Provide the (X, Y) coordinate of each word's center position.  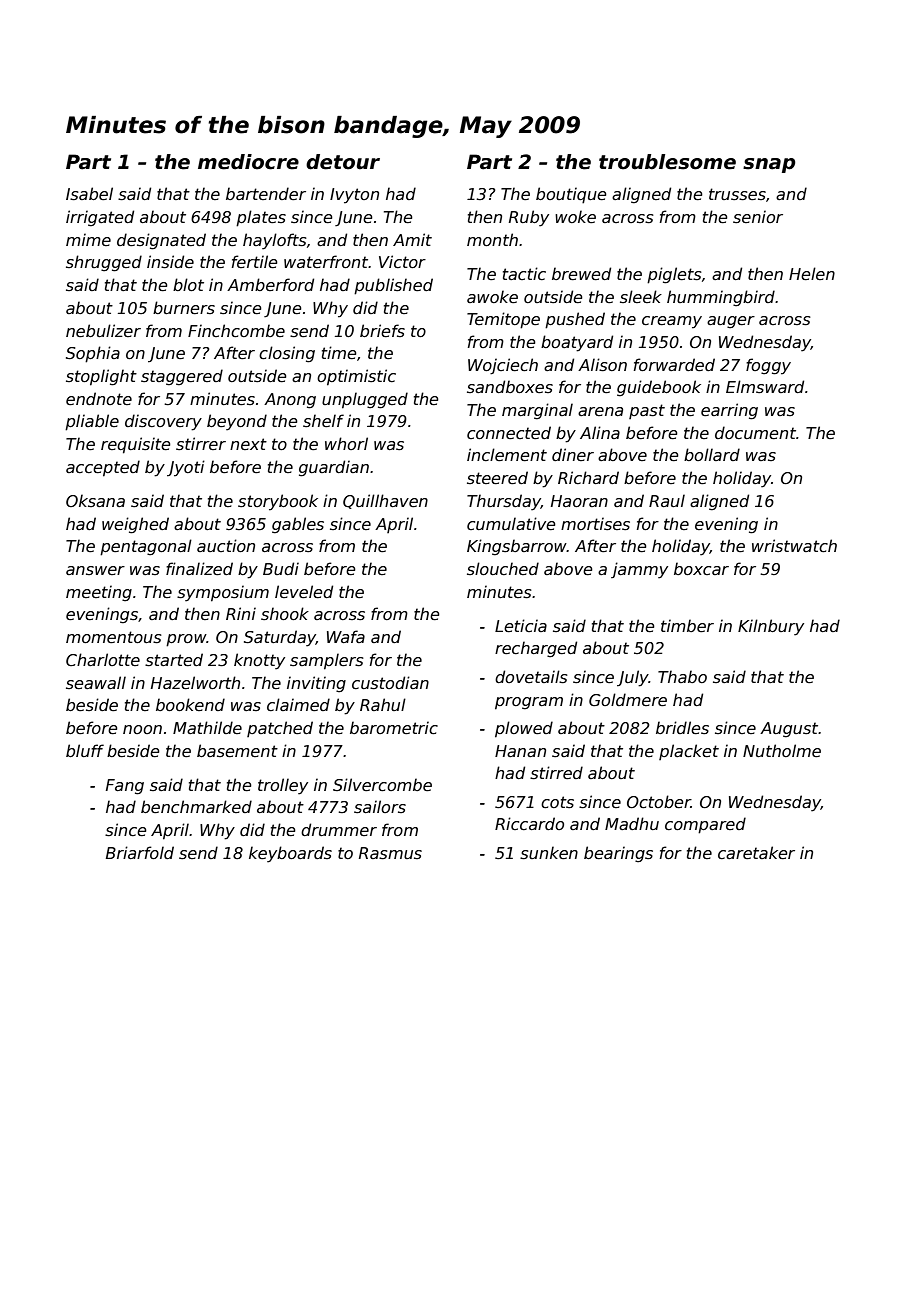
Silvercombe (382, 785)
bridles (682, 728)
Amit (412, 239)
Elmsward (765, 387)
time (339, 353)
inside (170, 262)
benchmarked (196, 807)
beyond (237, 422)
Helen (812, 274)
